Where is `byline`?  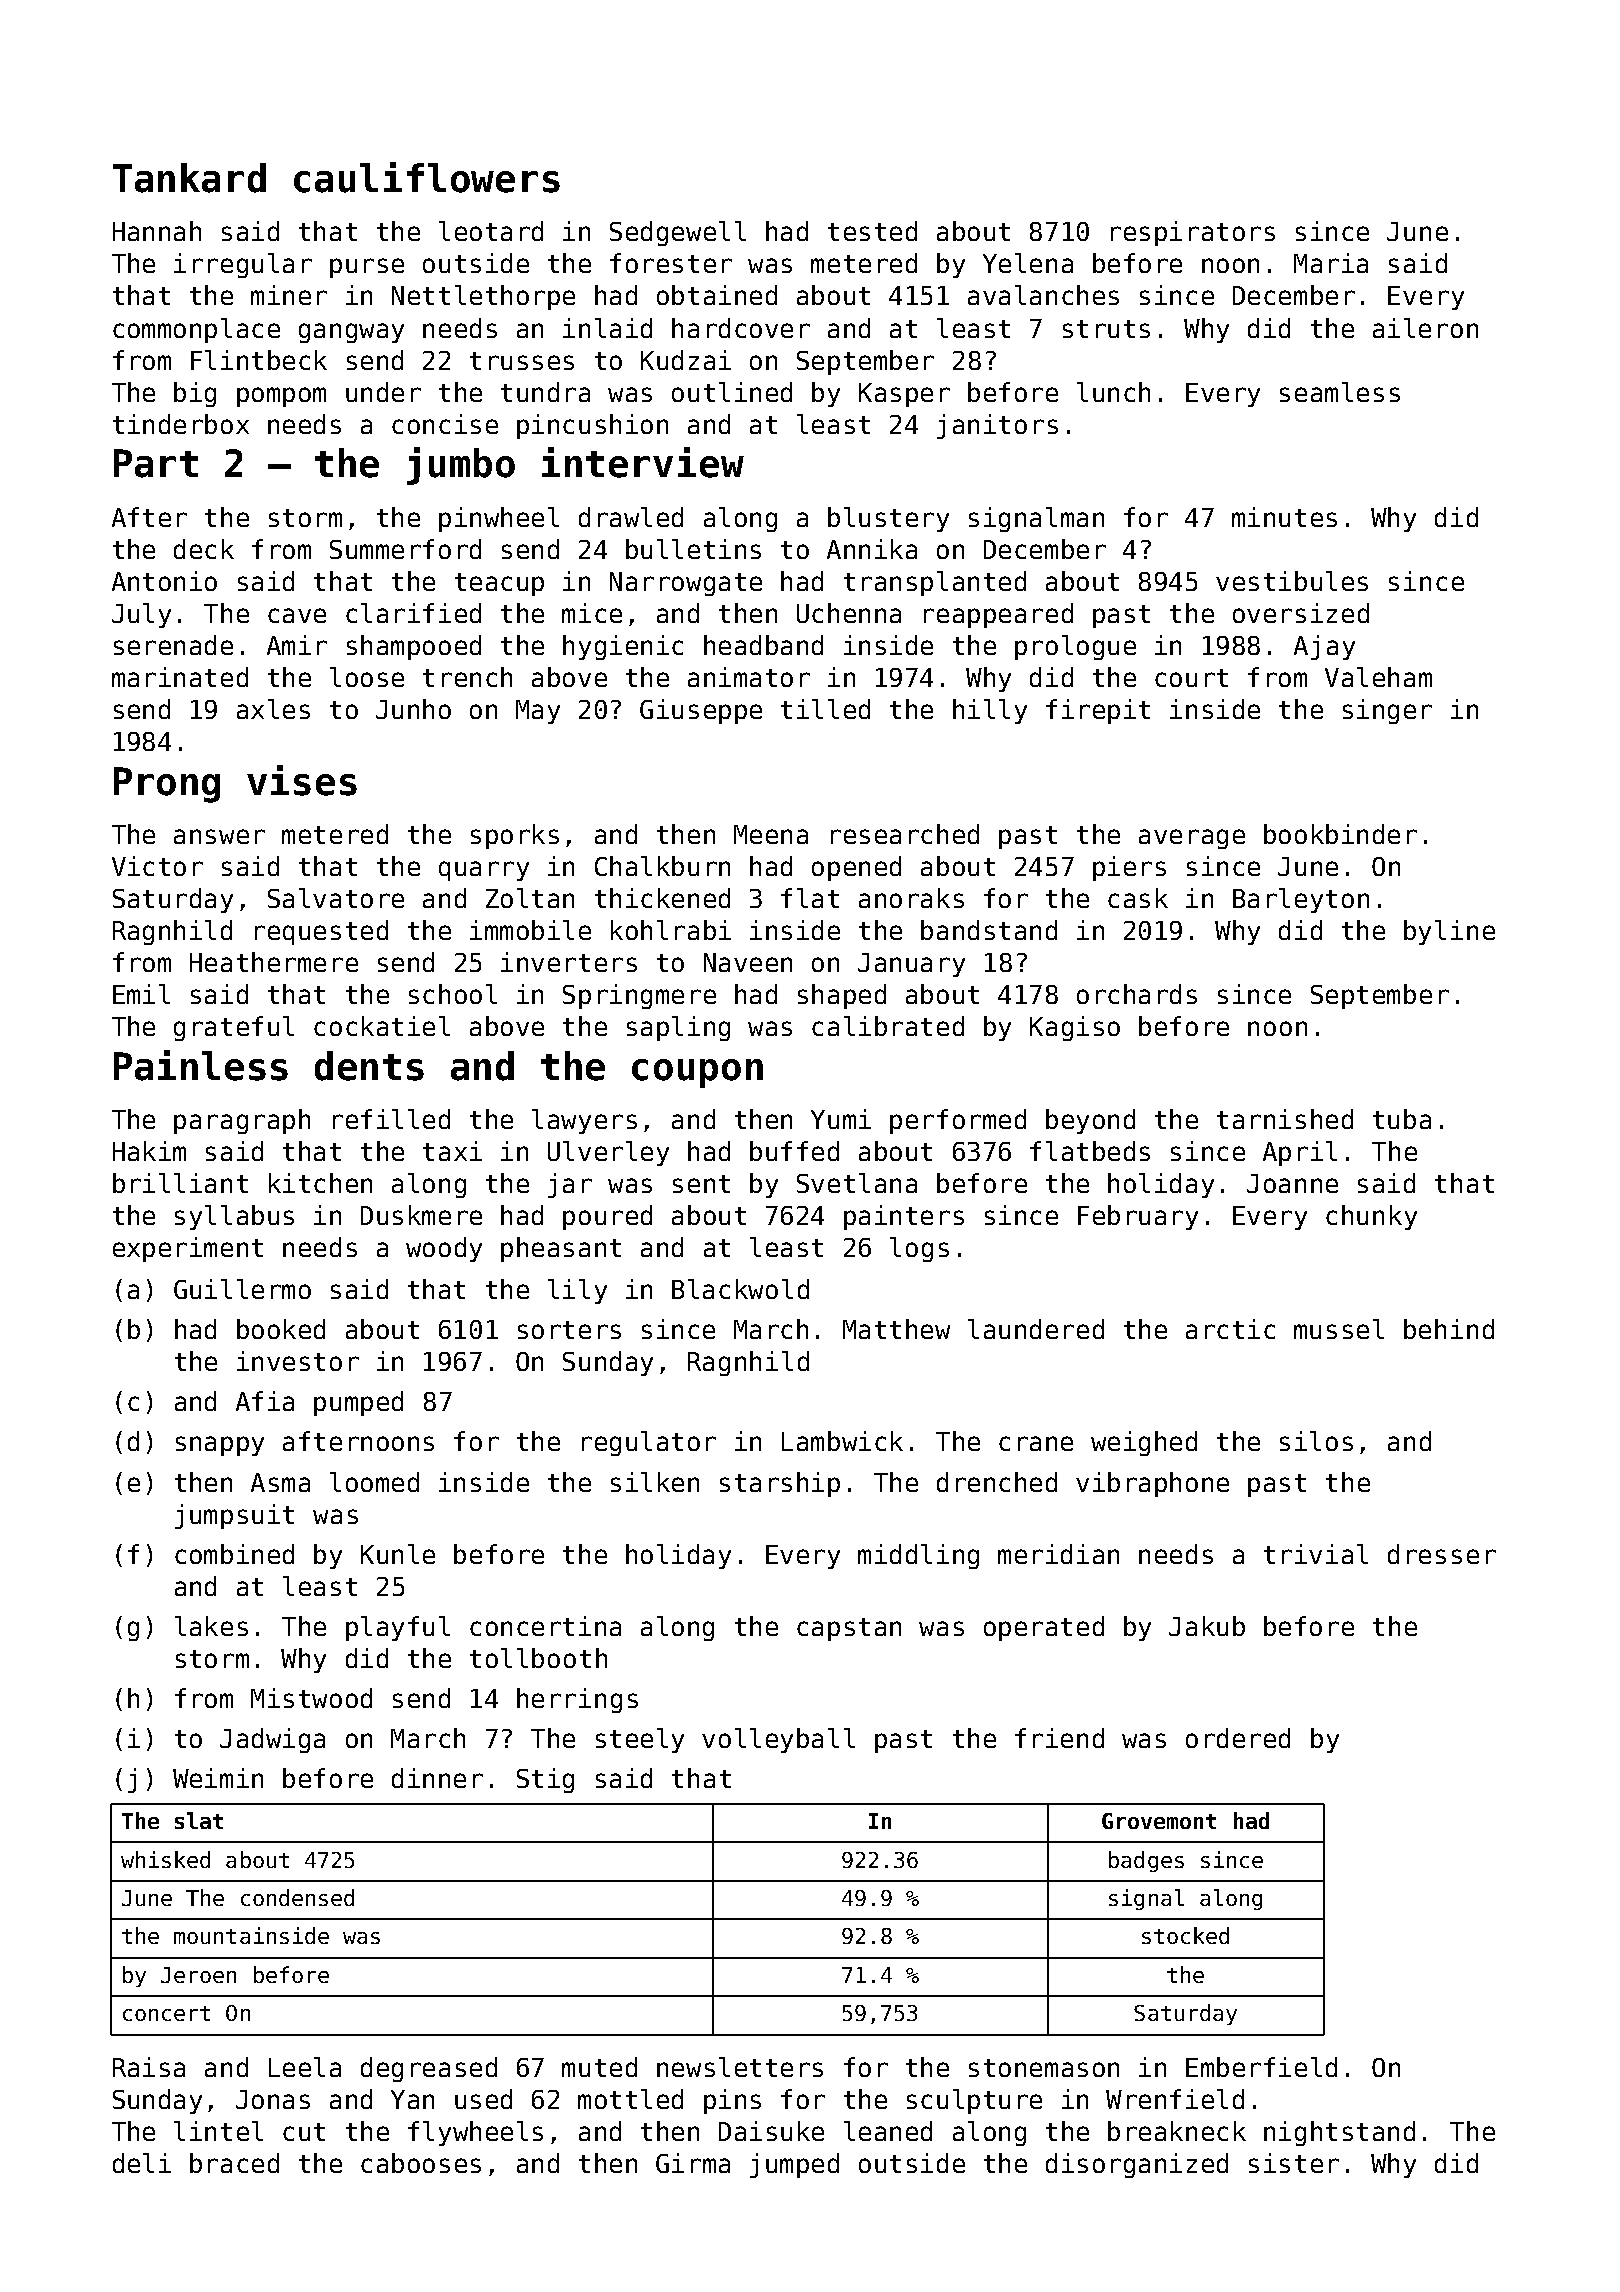
byline is located at coordinates (1449, 932).
